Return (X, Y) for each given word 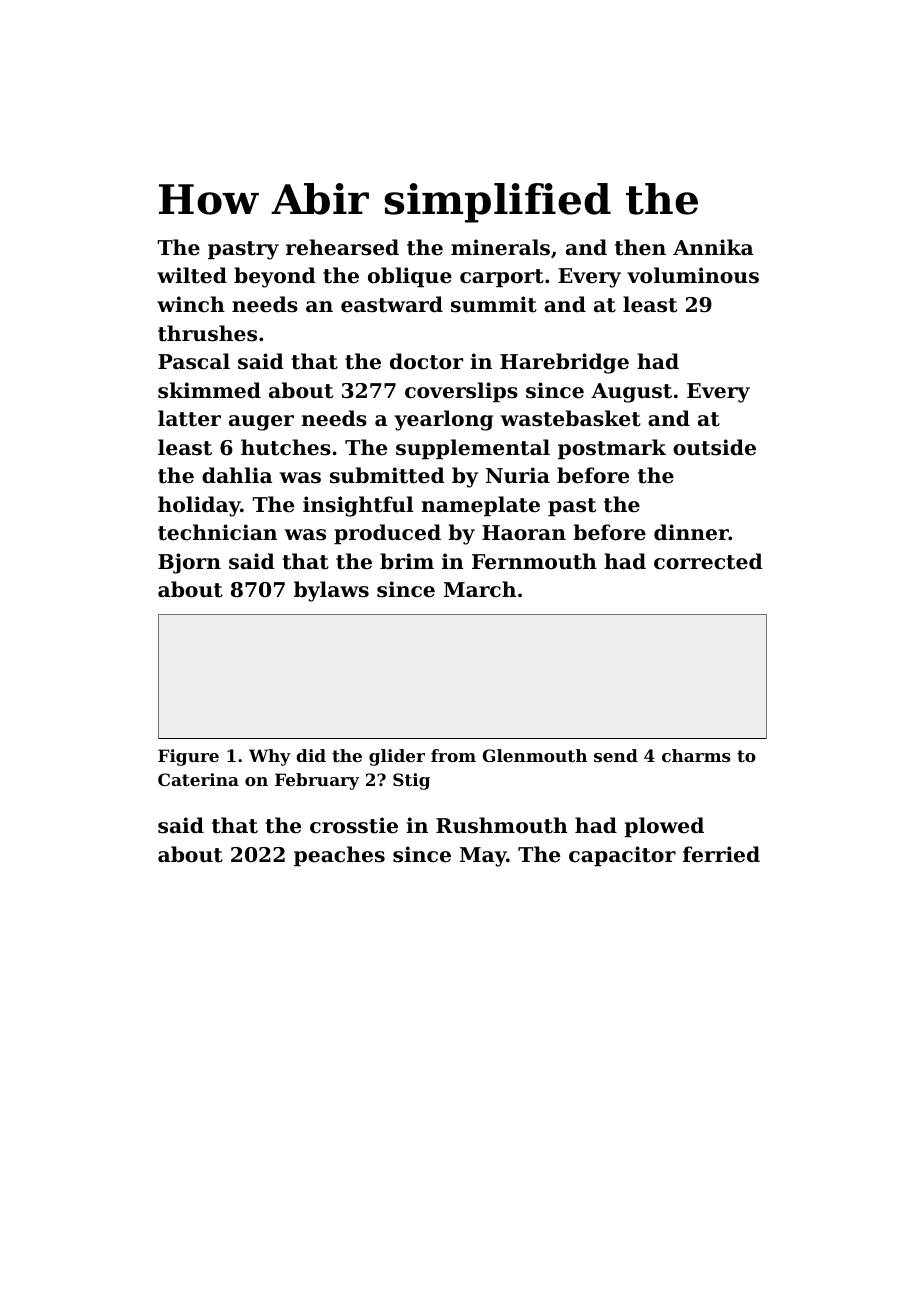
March (480, 589)
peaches (339, 856)
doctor (426, 361)
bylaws (331, 591)
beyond (275, 277)
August (631, 393)
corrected (708, 561)
